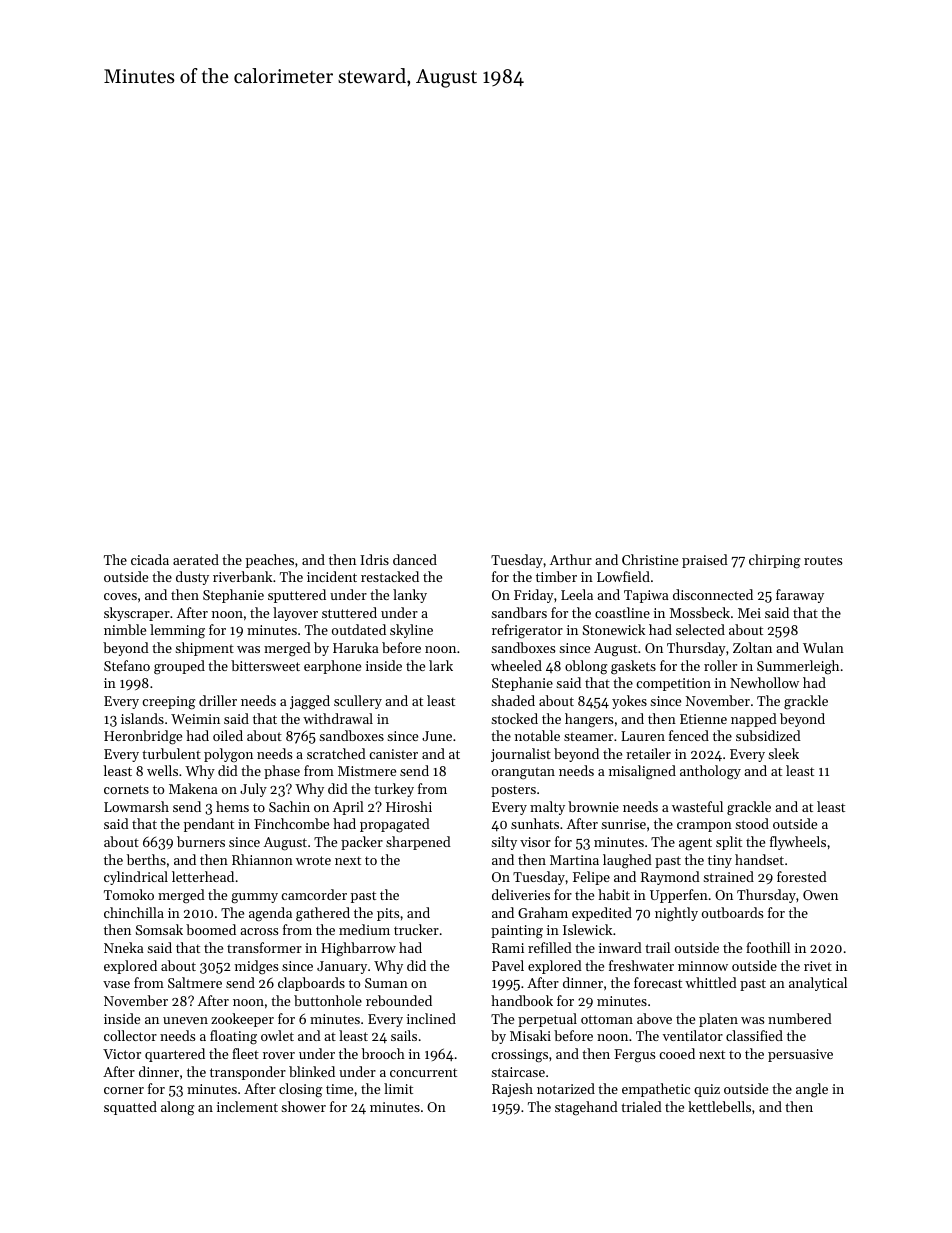  What do you see at coordinates (732, 912) in the page?
I see `outboards` at bounding box center [732, 912].
